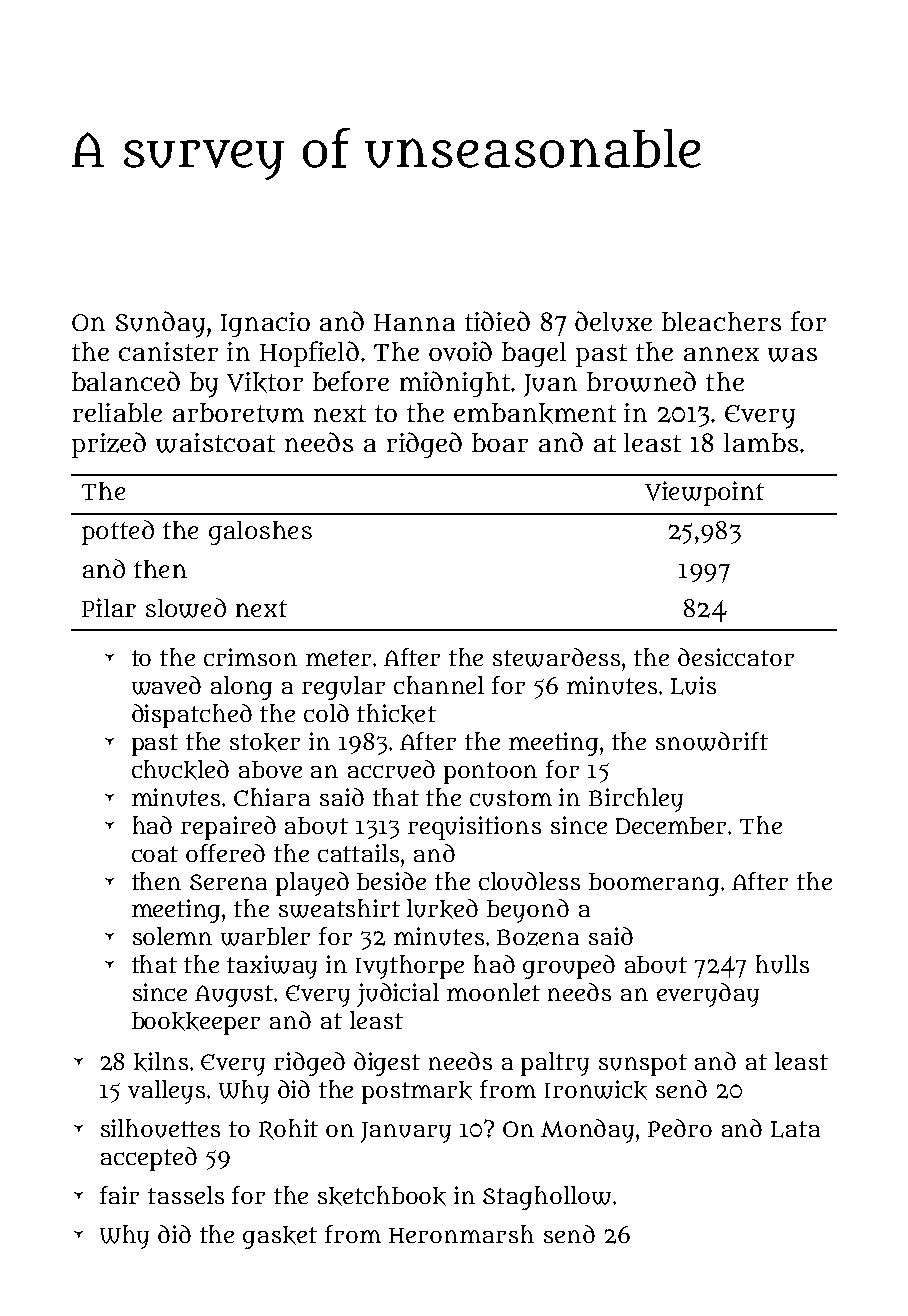 The height and width of the document is (1316, 908). I want to click on potted, so click(118, 532).
